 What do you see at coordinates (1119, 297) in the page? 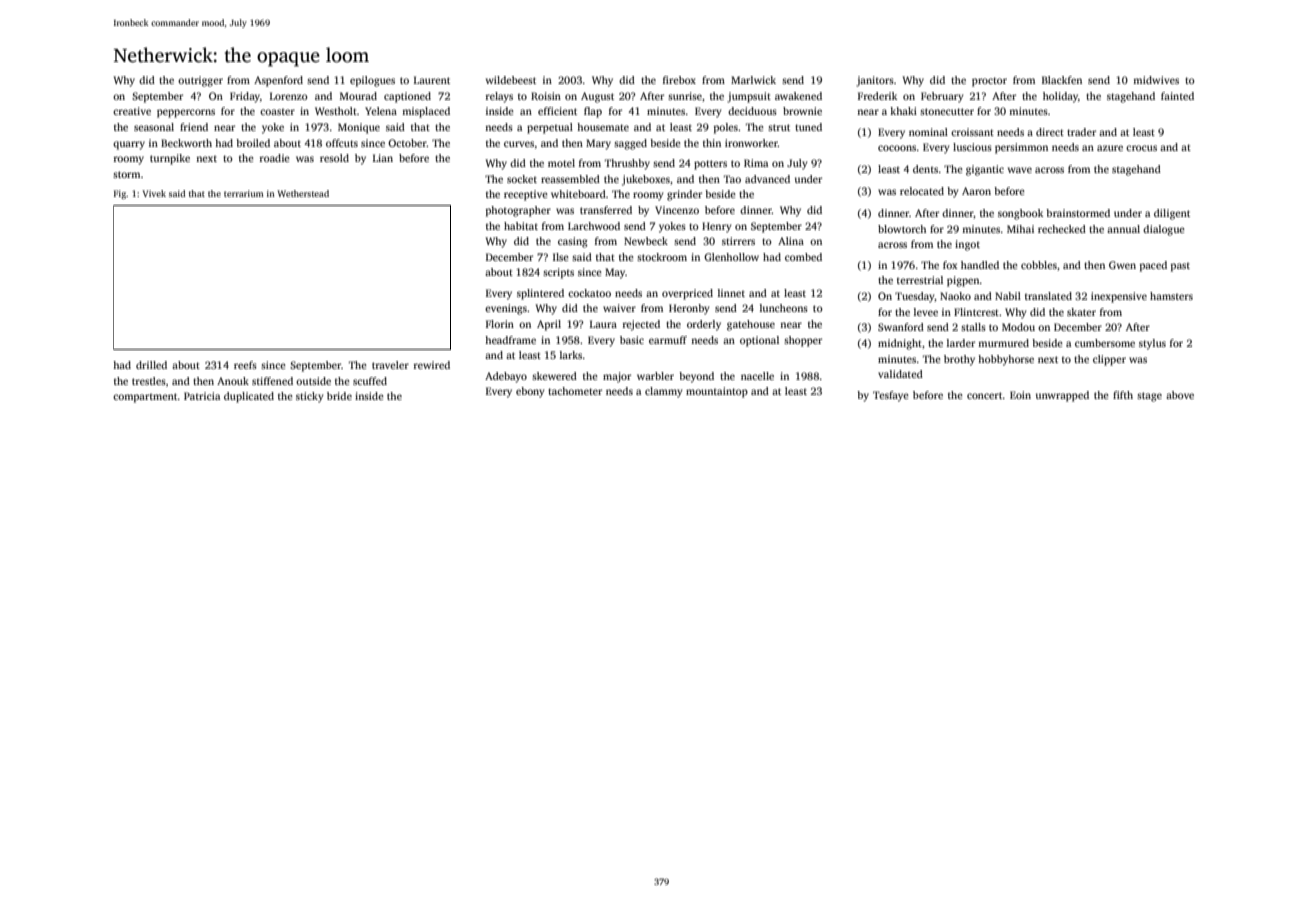
I see `inexpensive` at bounding box center [1119, 297].
